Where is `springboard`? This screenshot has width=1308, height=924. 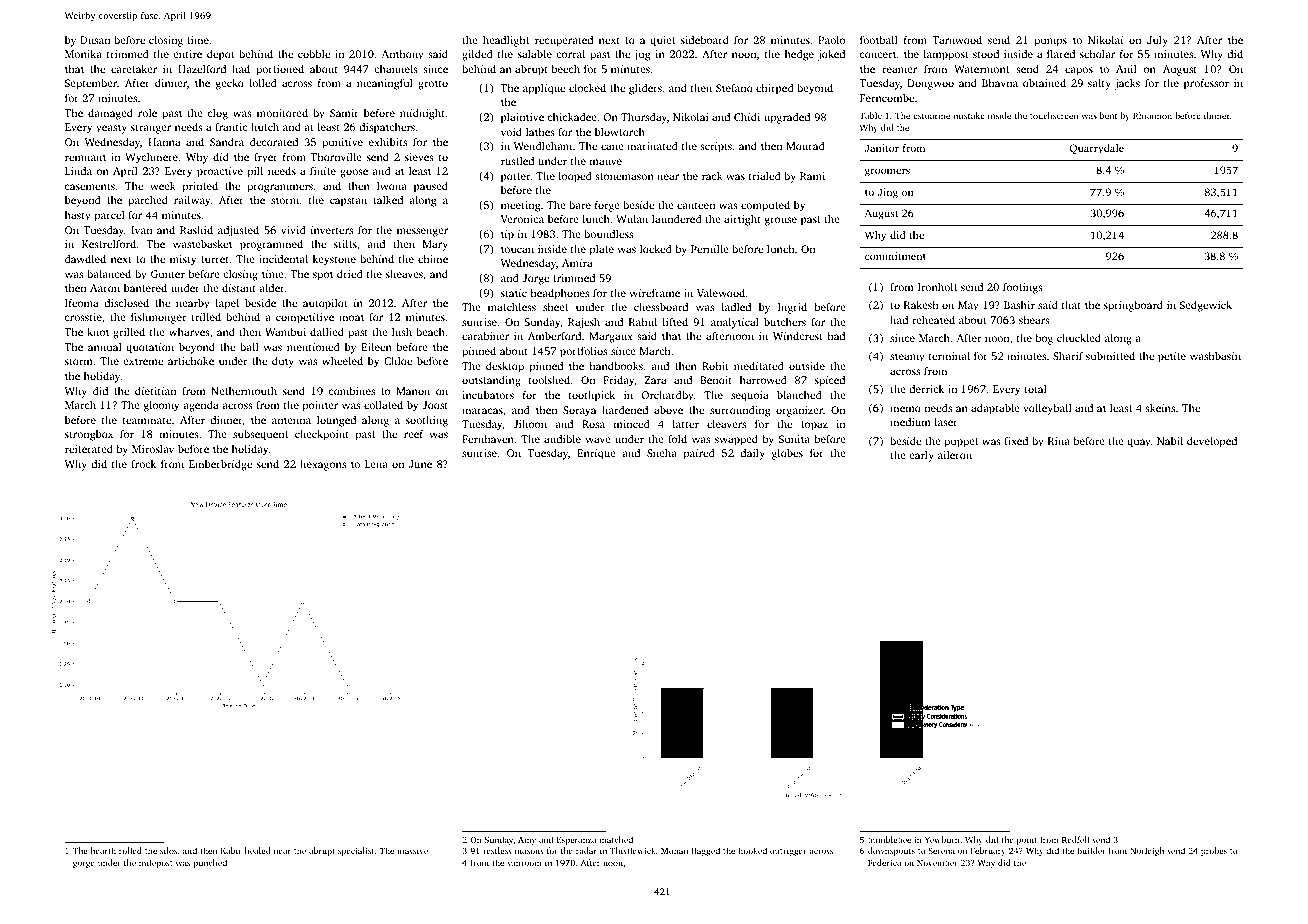 springboard is located at coordinates (1133, 306).
